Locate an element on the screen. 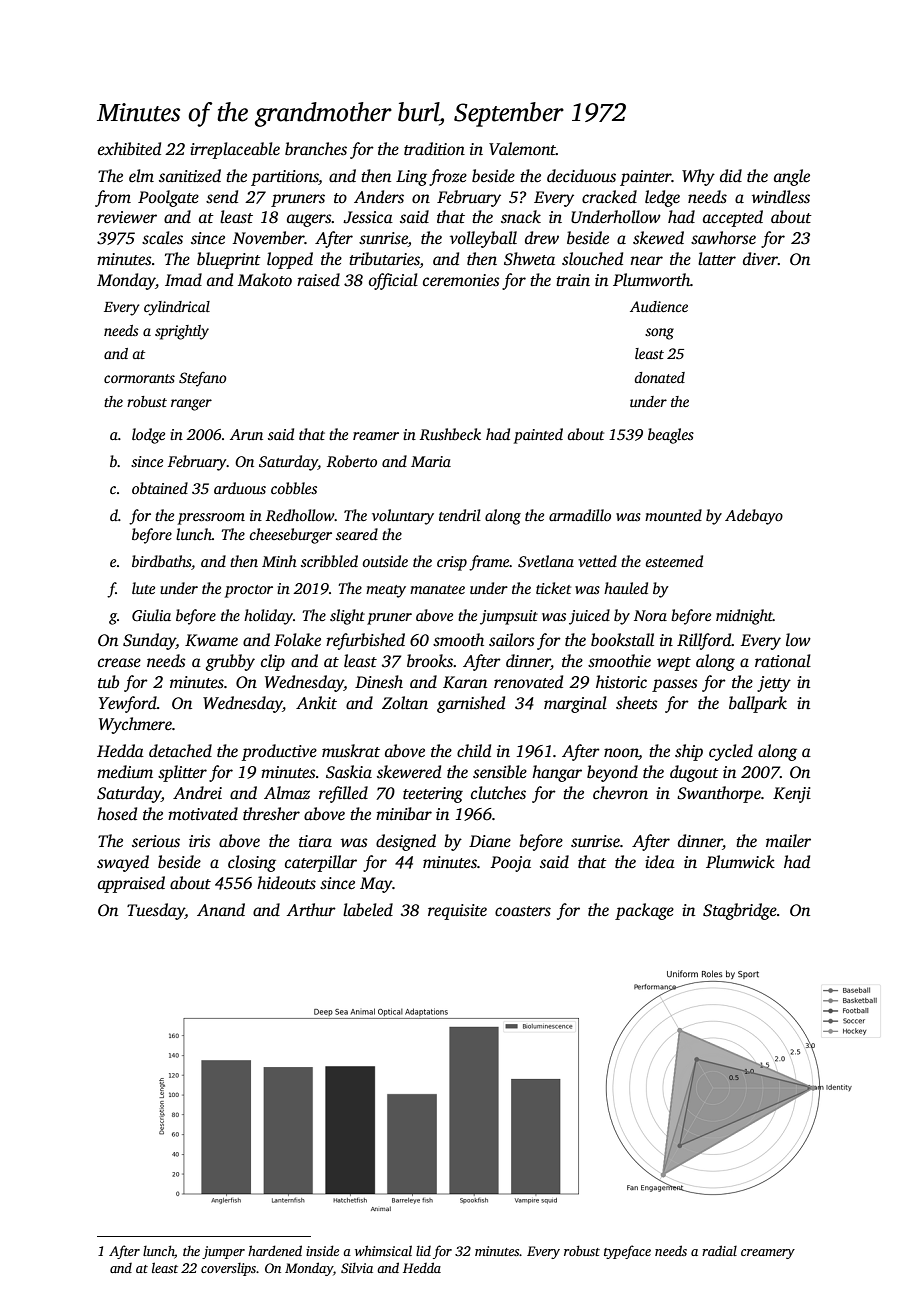 The width and height of the screenshot is (908, 1316). Rushbeck is located at coordinates (450, 434).
